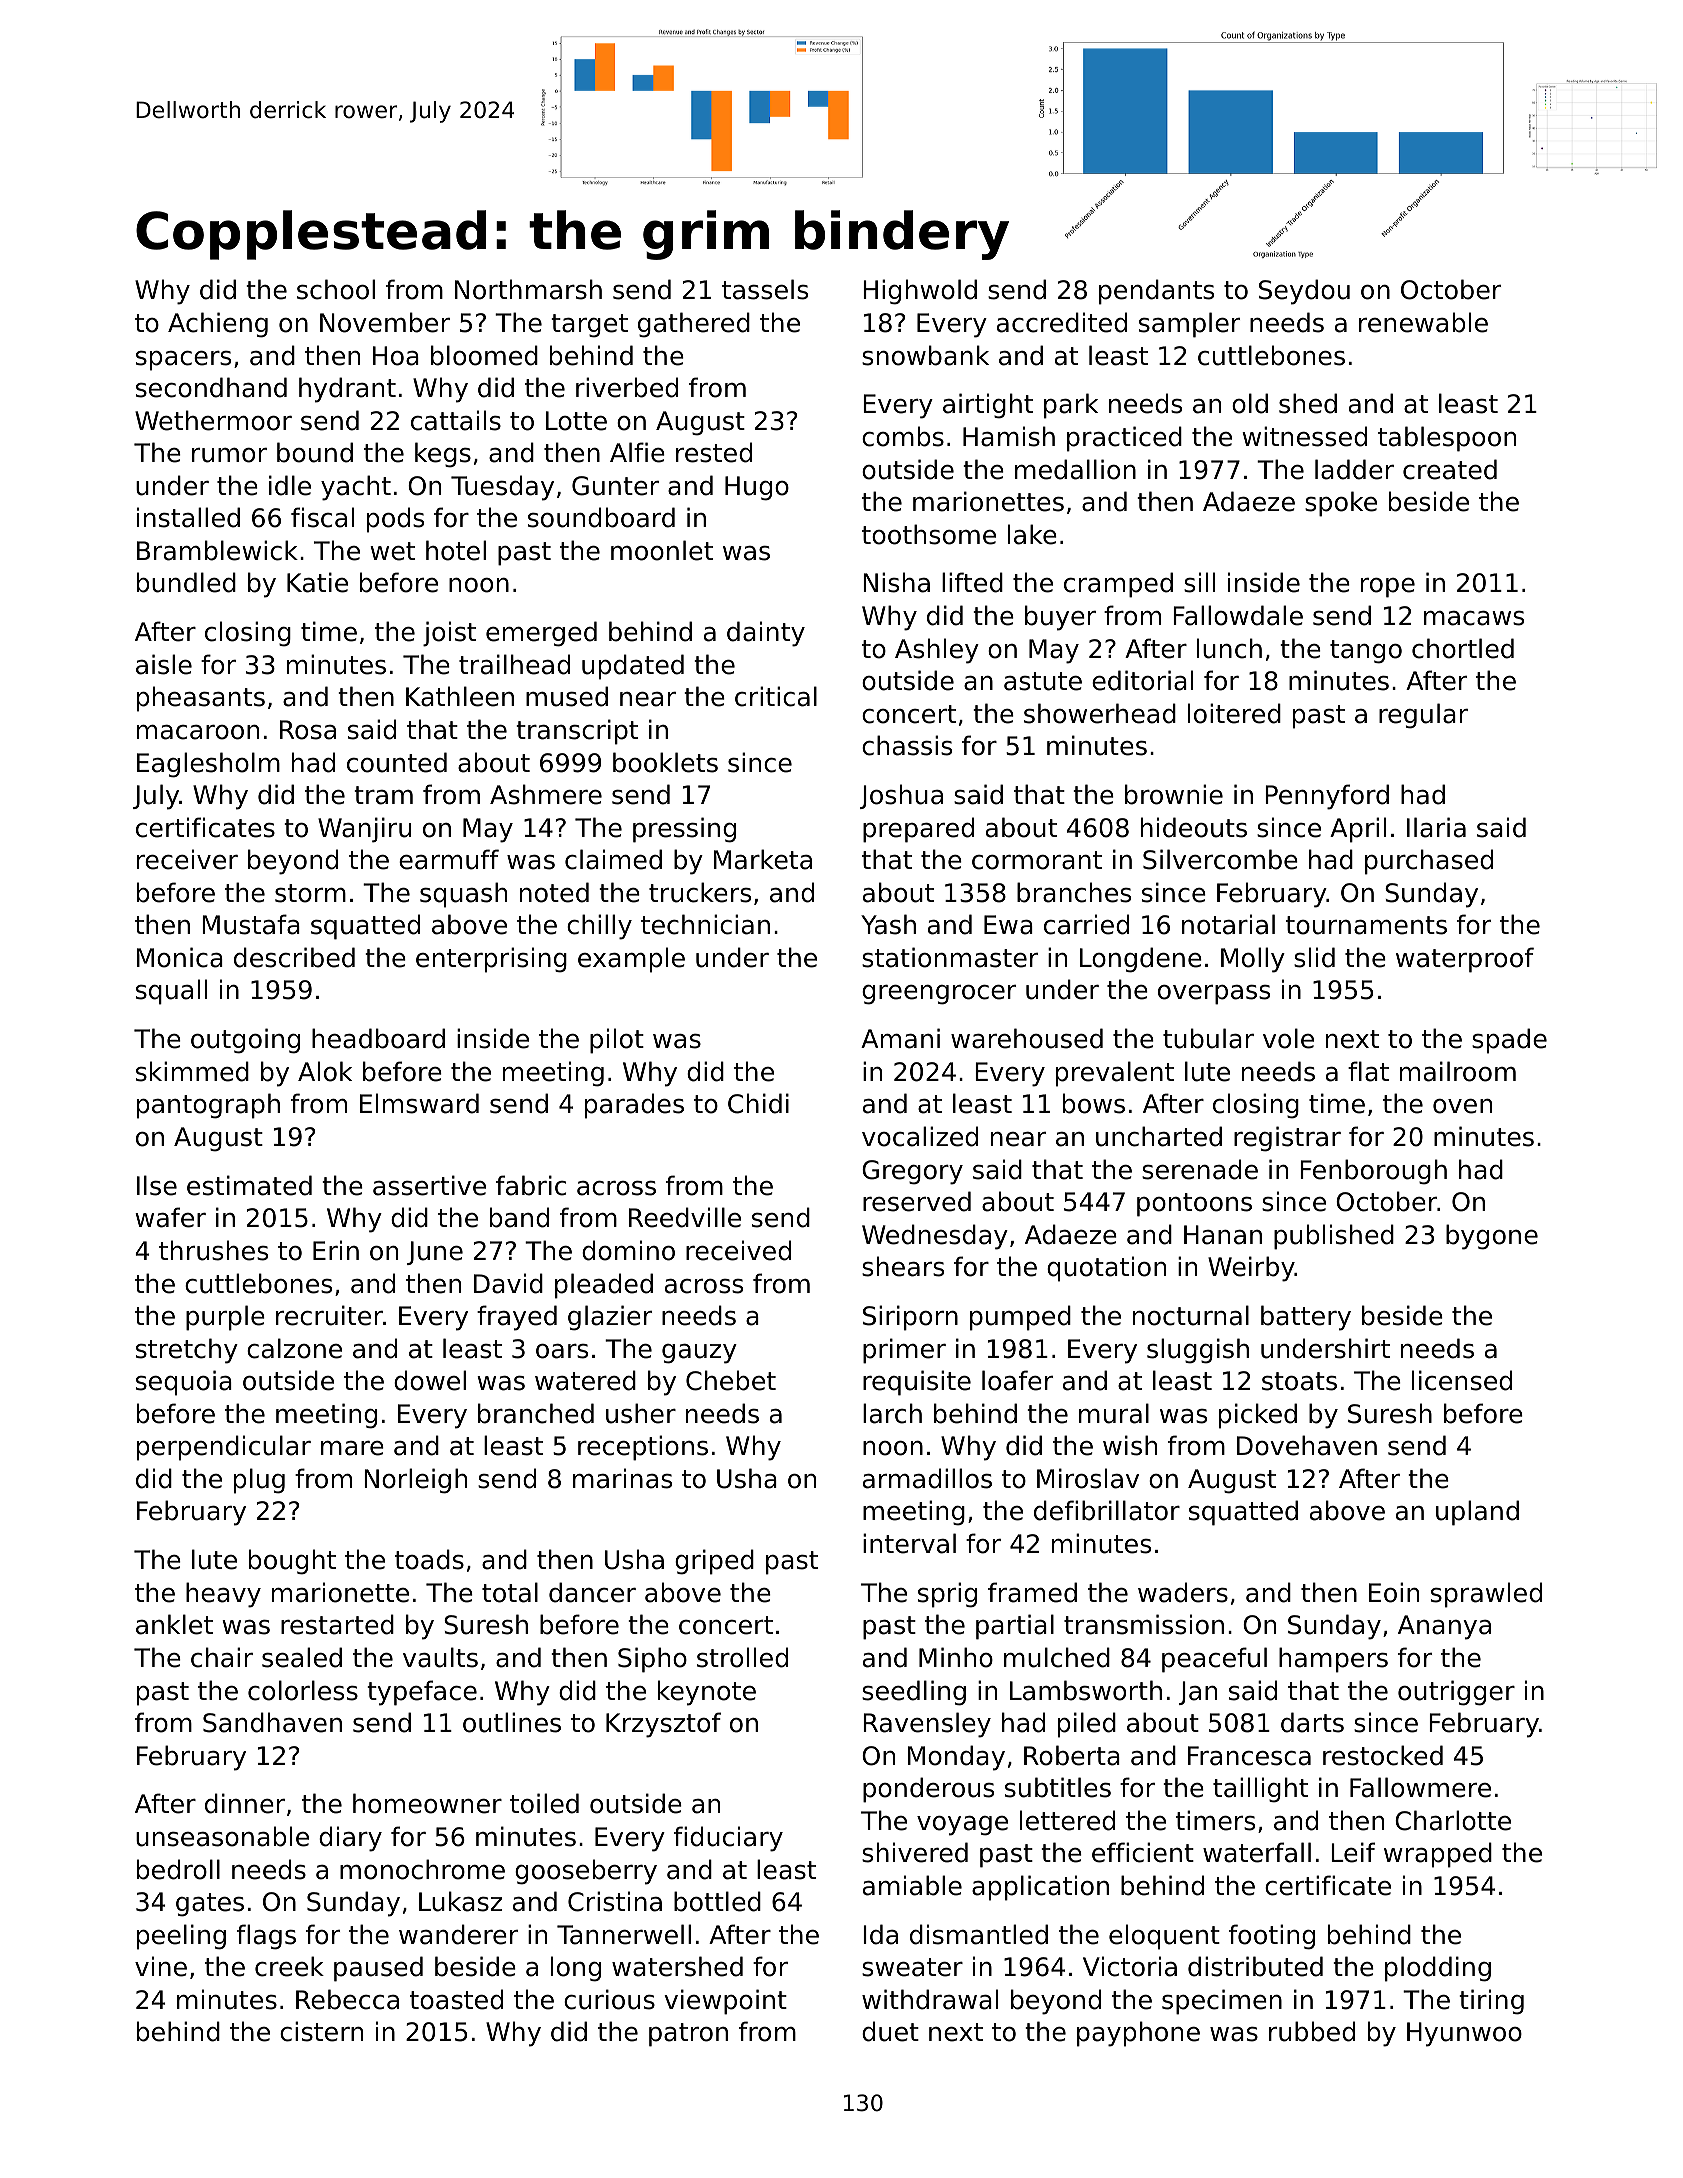 The width and height of the document is (1683, 2178). Describe the element at coordinates (186, 582) in the document. I see `bundled` at that location.
